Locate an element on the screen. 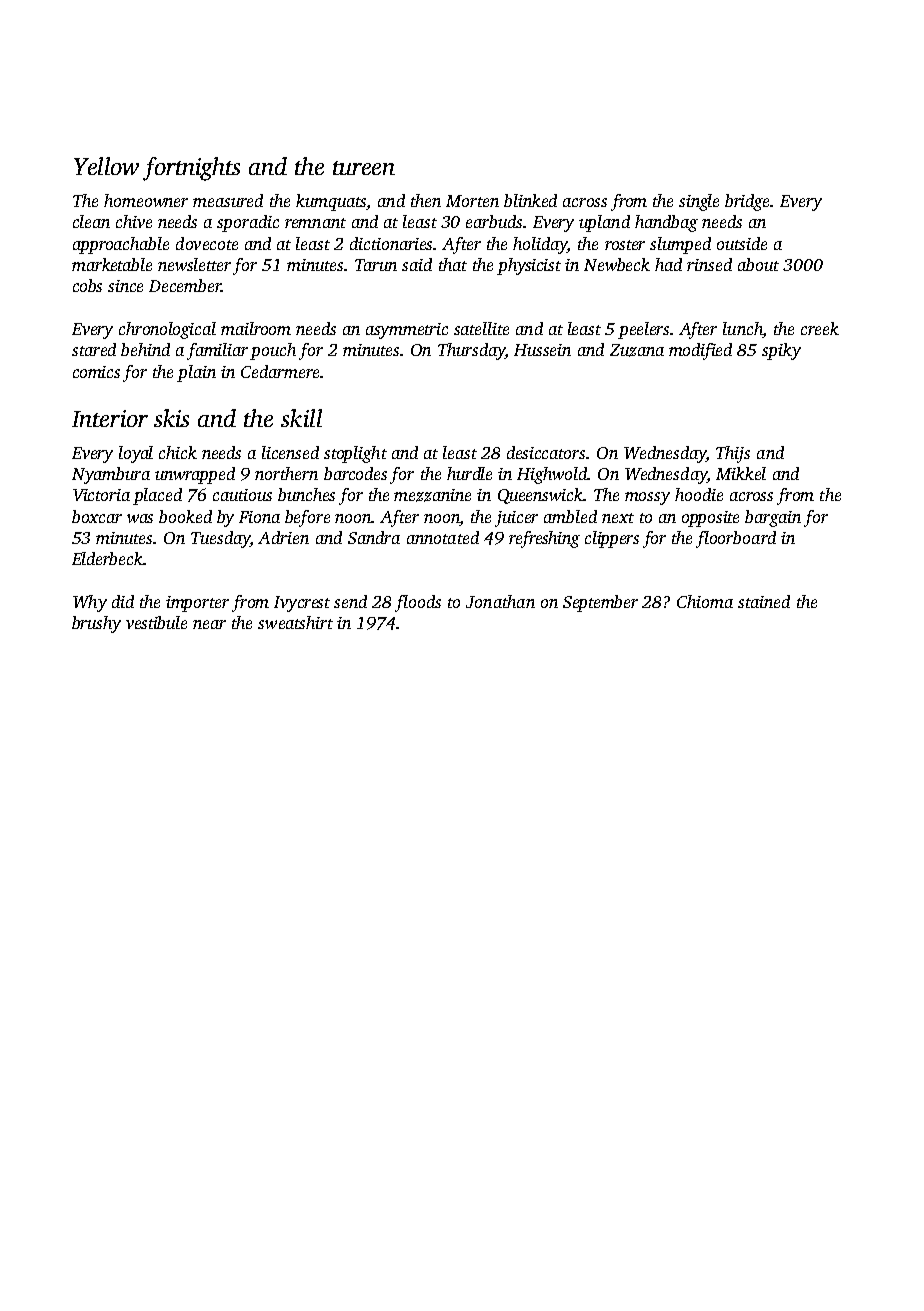  stared is located at coordinates (94, 349).
